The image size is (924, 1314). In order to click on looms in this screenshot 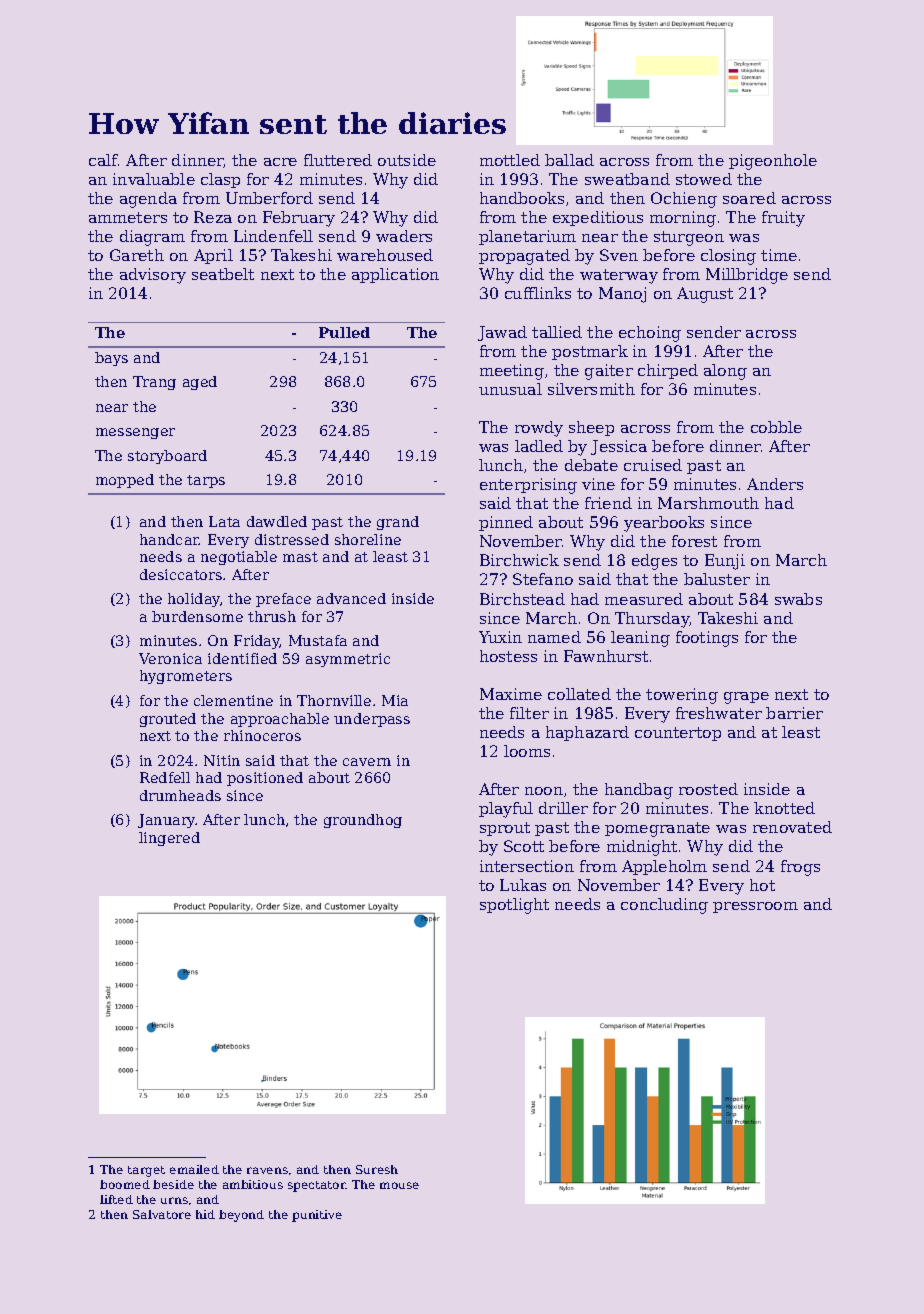, I will do `click(527, 751)`.
